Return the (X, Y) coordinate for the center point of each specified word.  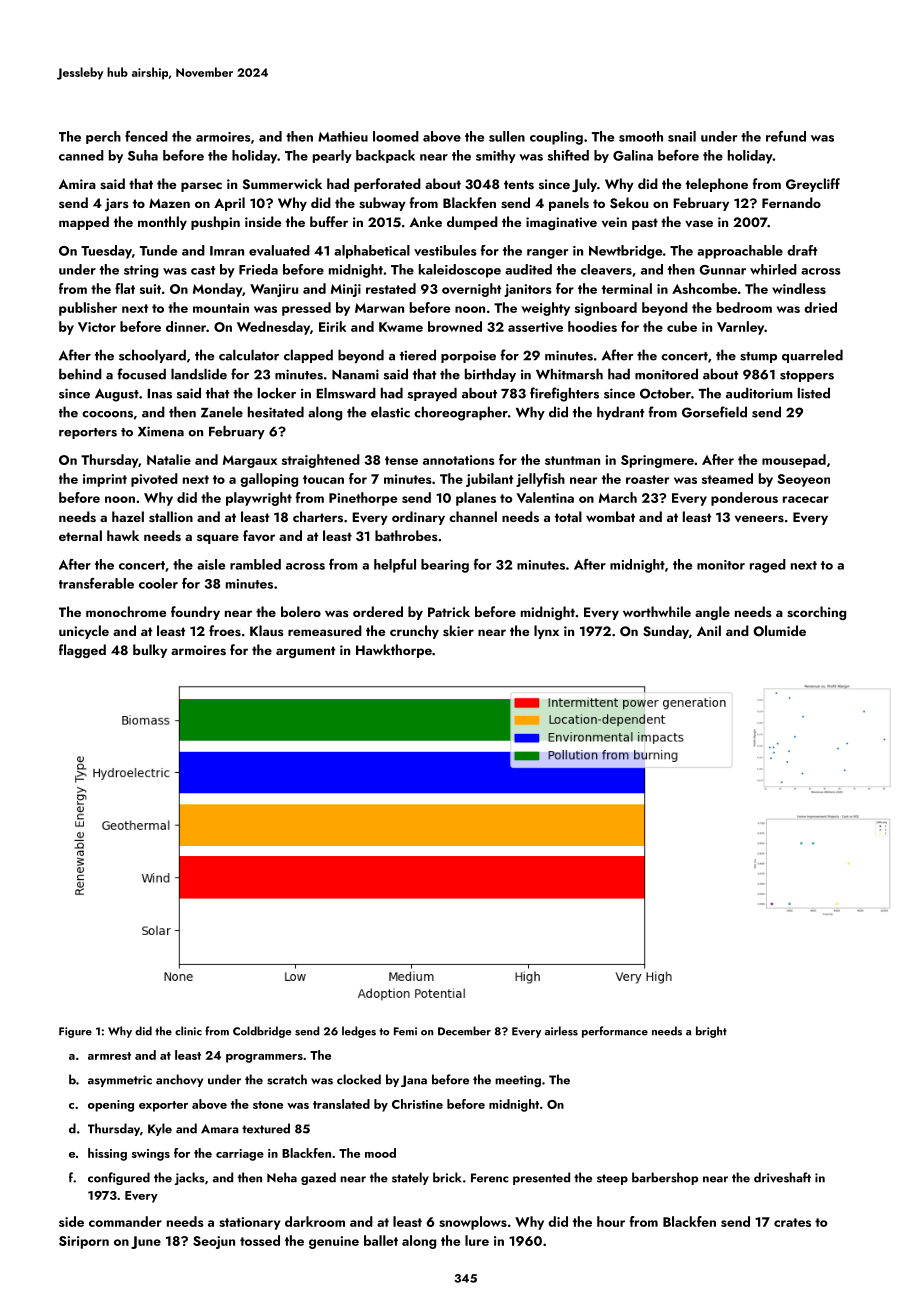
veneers (759, 518)
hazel (128, 516)
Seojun (214, 1242)
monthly (162, 223)
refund (786, 136)
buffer (329, 221)
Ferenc (490, 1178)
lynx (546, 632)
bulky (150, 651)
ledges (359, 1032)
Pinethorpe (363, 499)
